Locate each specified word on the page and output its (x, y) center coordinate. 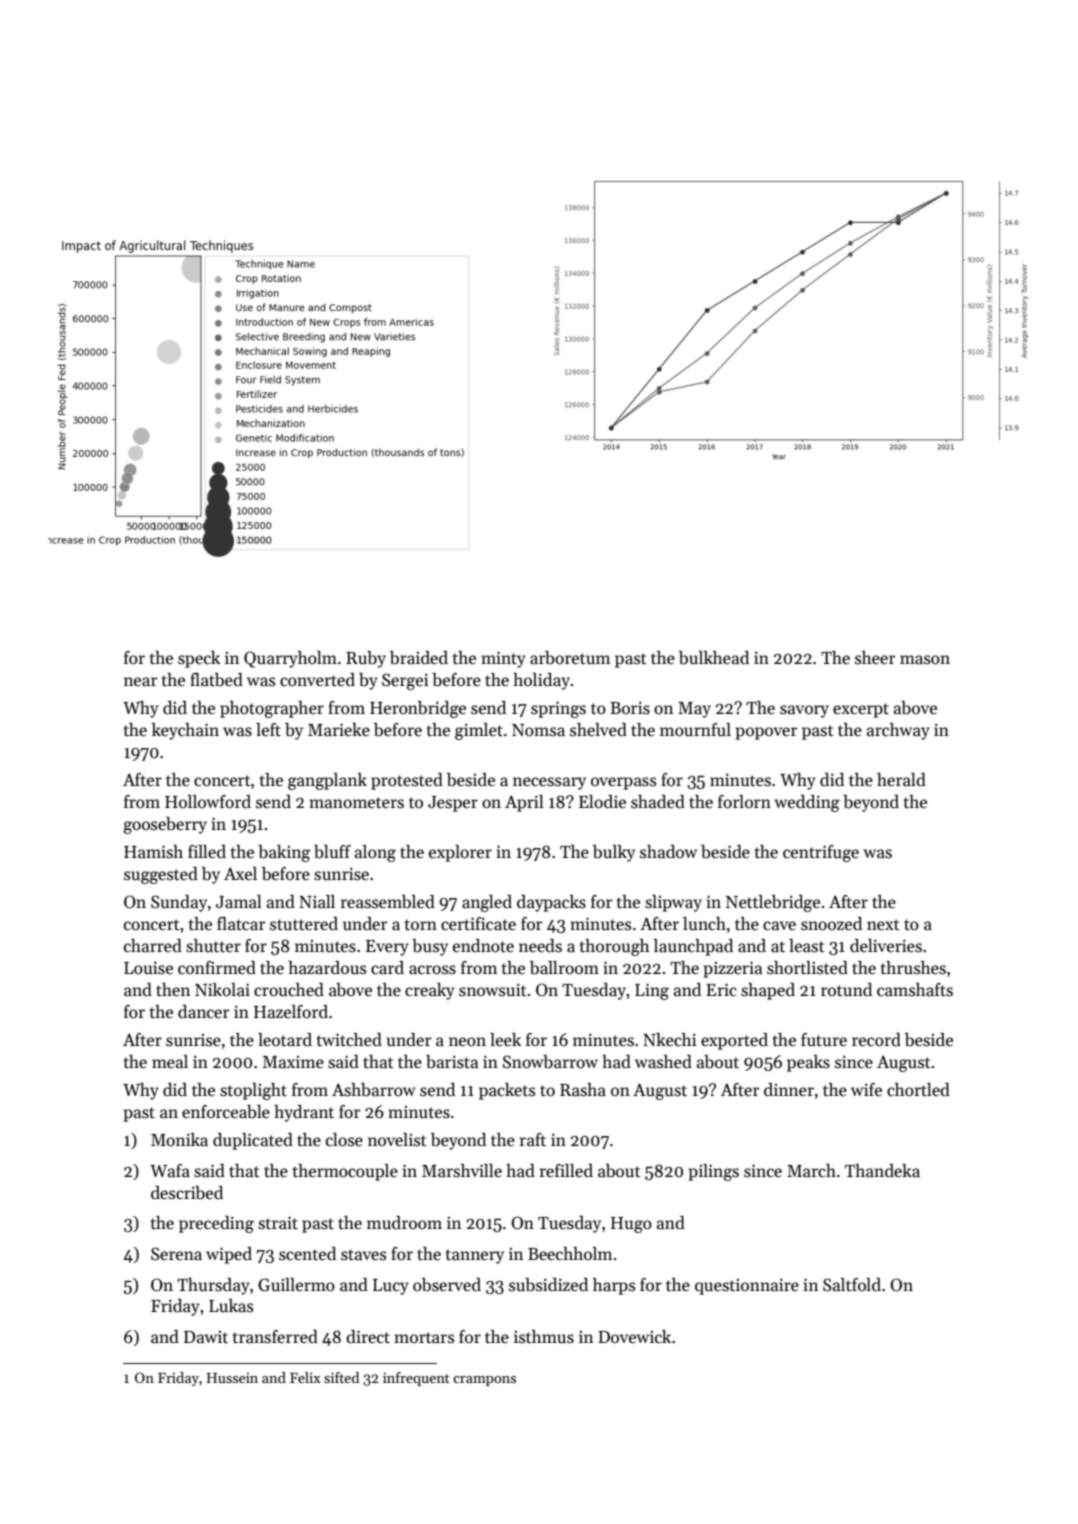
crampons (484, 1381)
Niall (317, 902)
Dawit (206, 1337)
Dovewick (634, 1337)
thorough (615, 947)
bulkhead (714, 658)
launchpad (693, 947)
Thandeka (882, 1171)
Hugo (631, 1225)
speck (199, 659)
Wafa (170, 1171)
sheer (875, 658)
